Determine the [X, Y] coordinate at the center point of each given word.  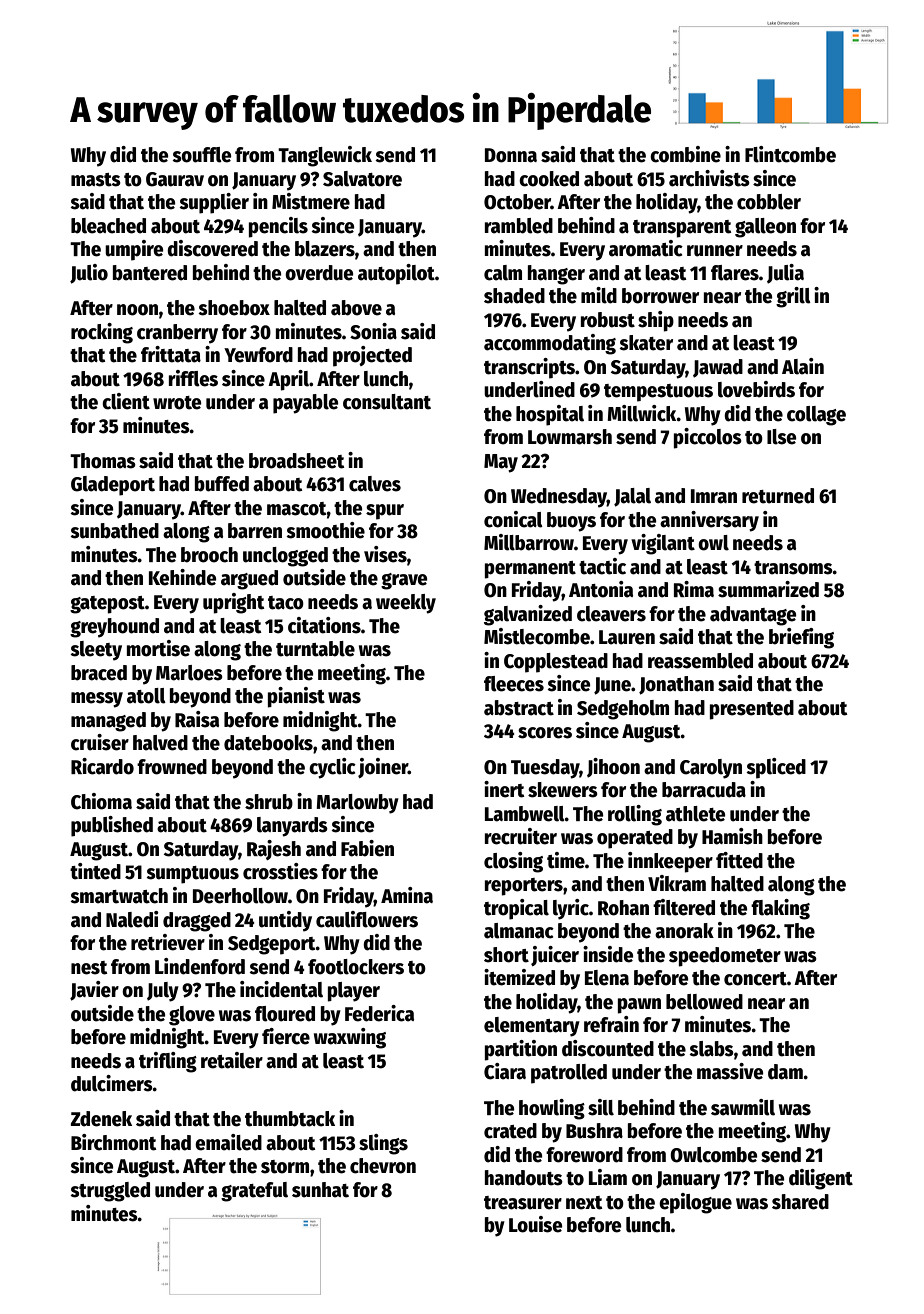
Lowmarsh [570, 437]
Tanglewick [325, 156]
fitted [739, 860]
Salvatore [362, 179]
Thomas [103, 461]
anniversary [709, 521]
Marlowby [357, 804]
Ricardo [102, 766]
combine [685, 154]
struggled [110, 1192]
